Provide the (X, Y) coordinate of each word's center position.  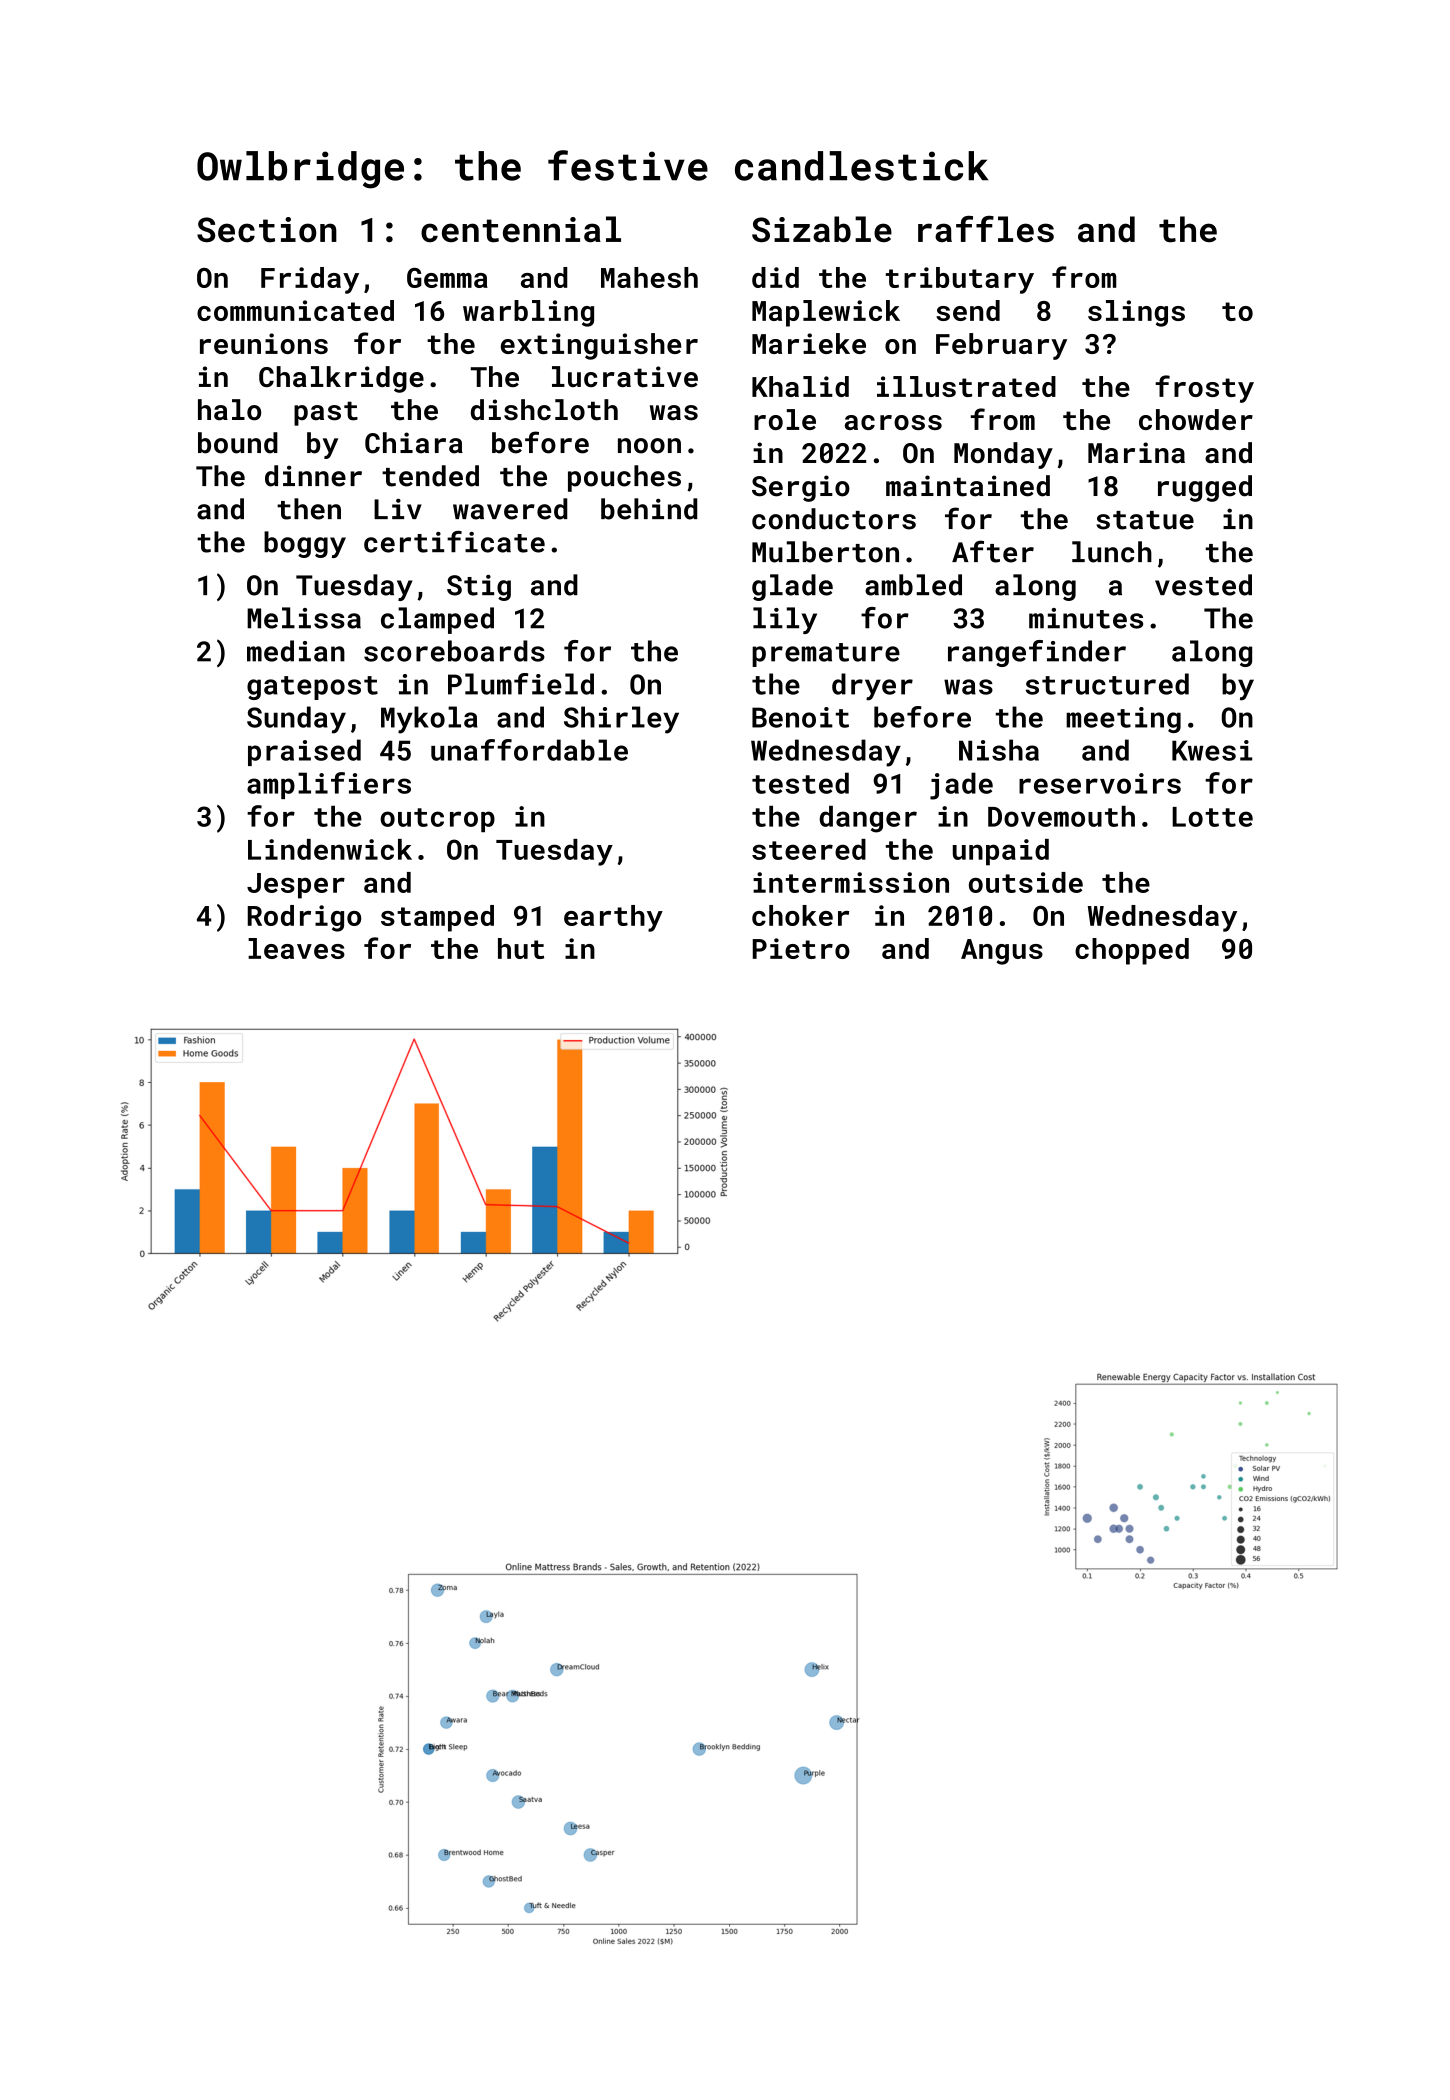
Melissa (304, 618)
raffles (986, 229)
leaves (296, 948)
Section (267, 230)
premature (826, 655)
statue (1145, 520)
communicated (295, 310)
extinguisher (599, 346)
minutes (1086, 618)
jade (961, 786)
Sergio (801, 488)
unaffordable (529, 750)
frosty (1204, 389)
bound (238, 443)
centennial (521, 229)
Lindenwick (330, 849)
